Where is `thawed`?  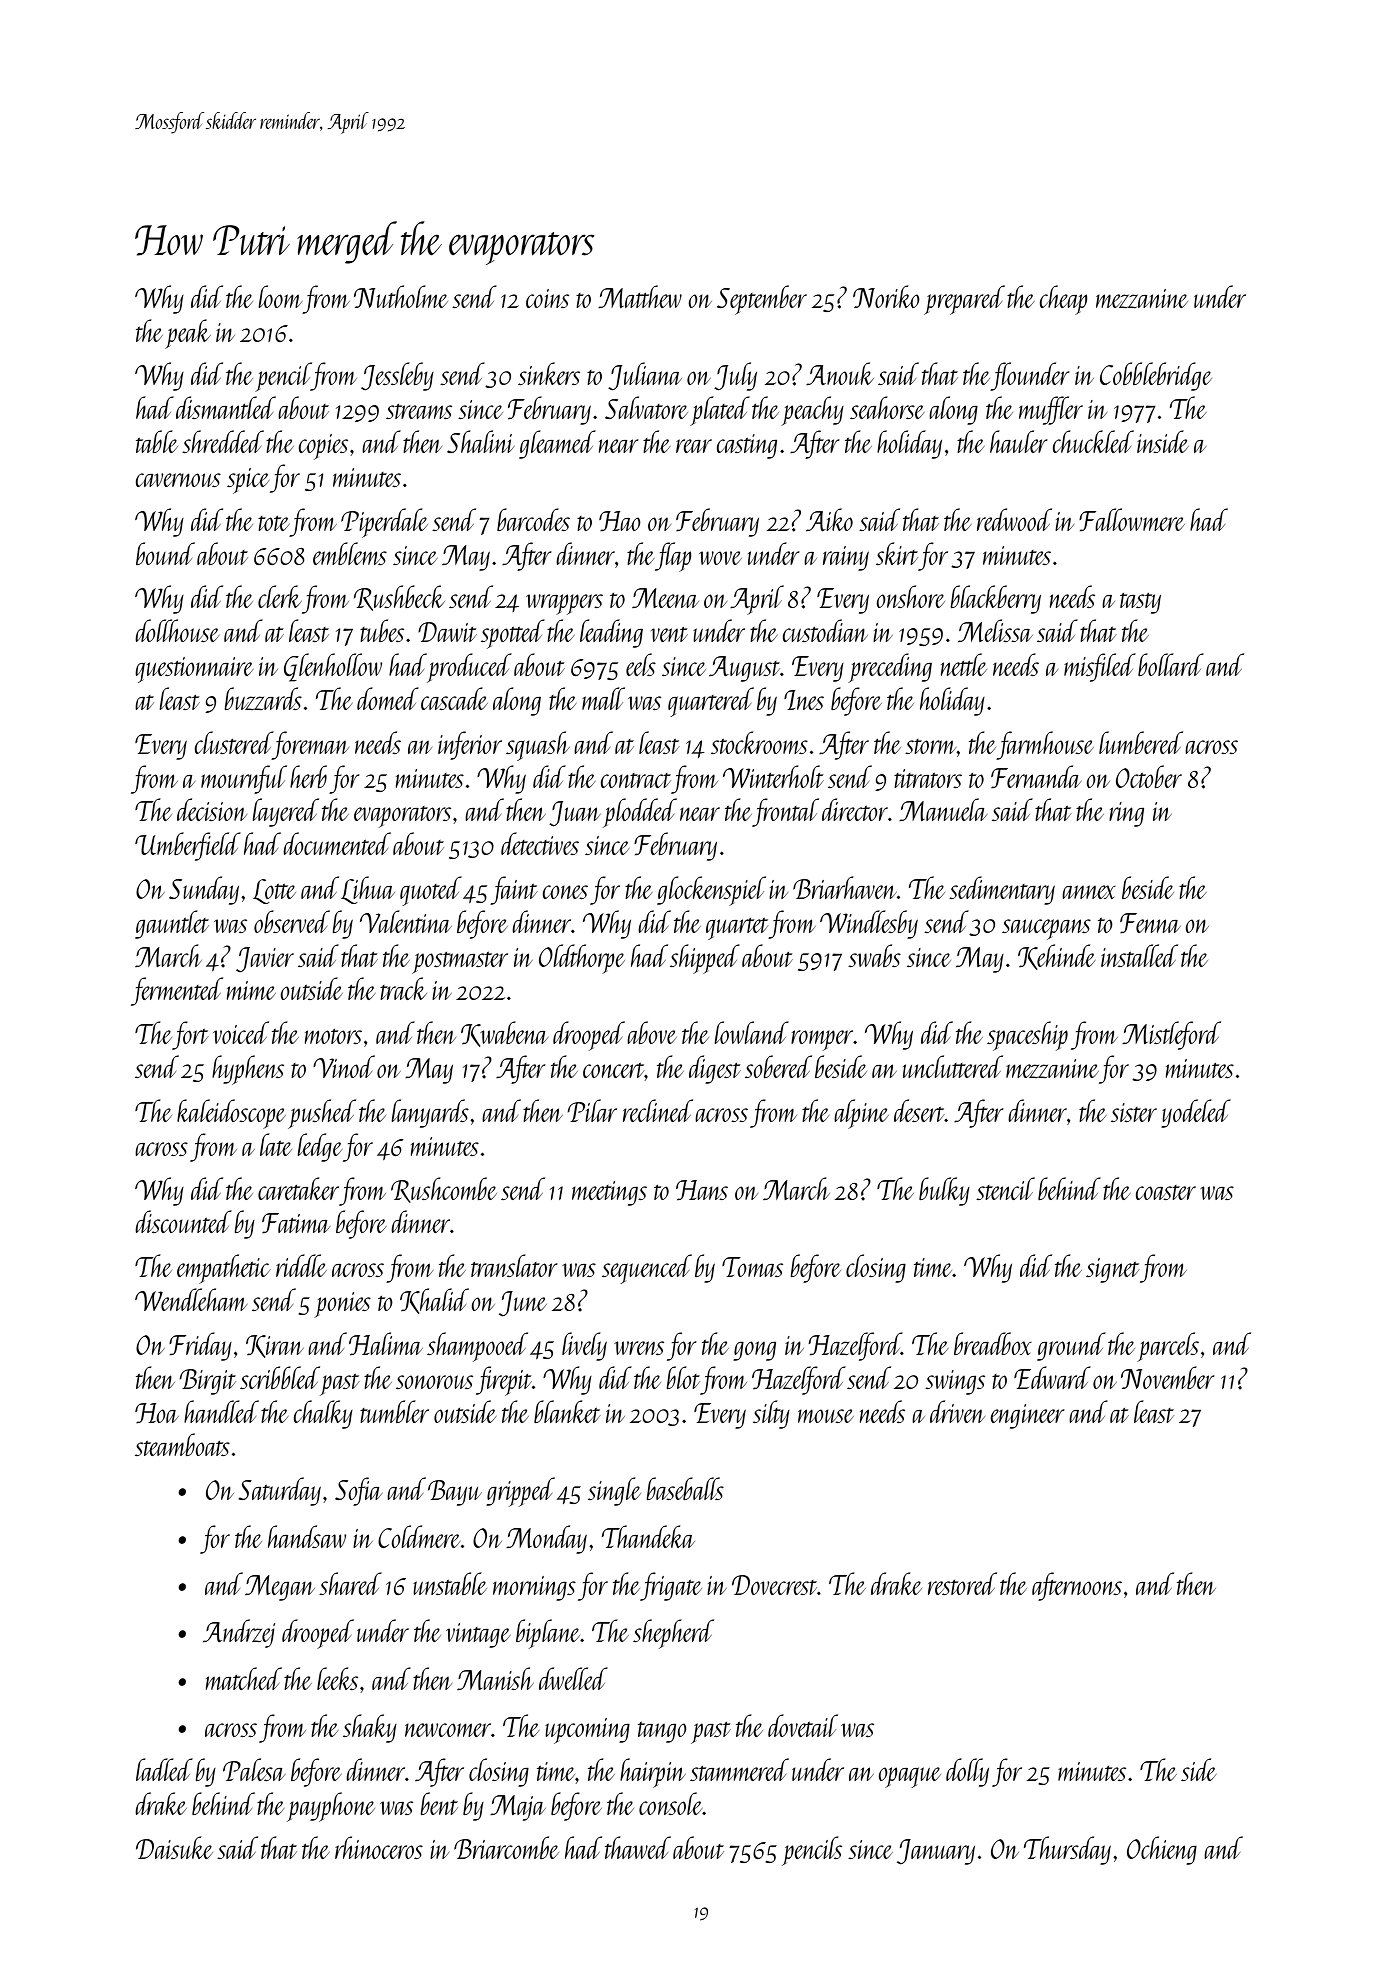
thawed is located at coordinates (638, 1847).
